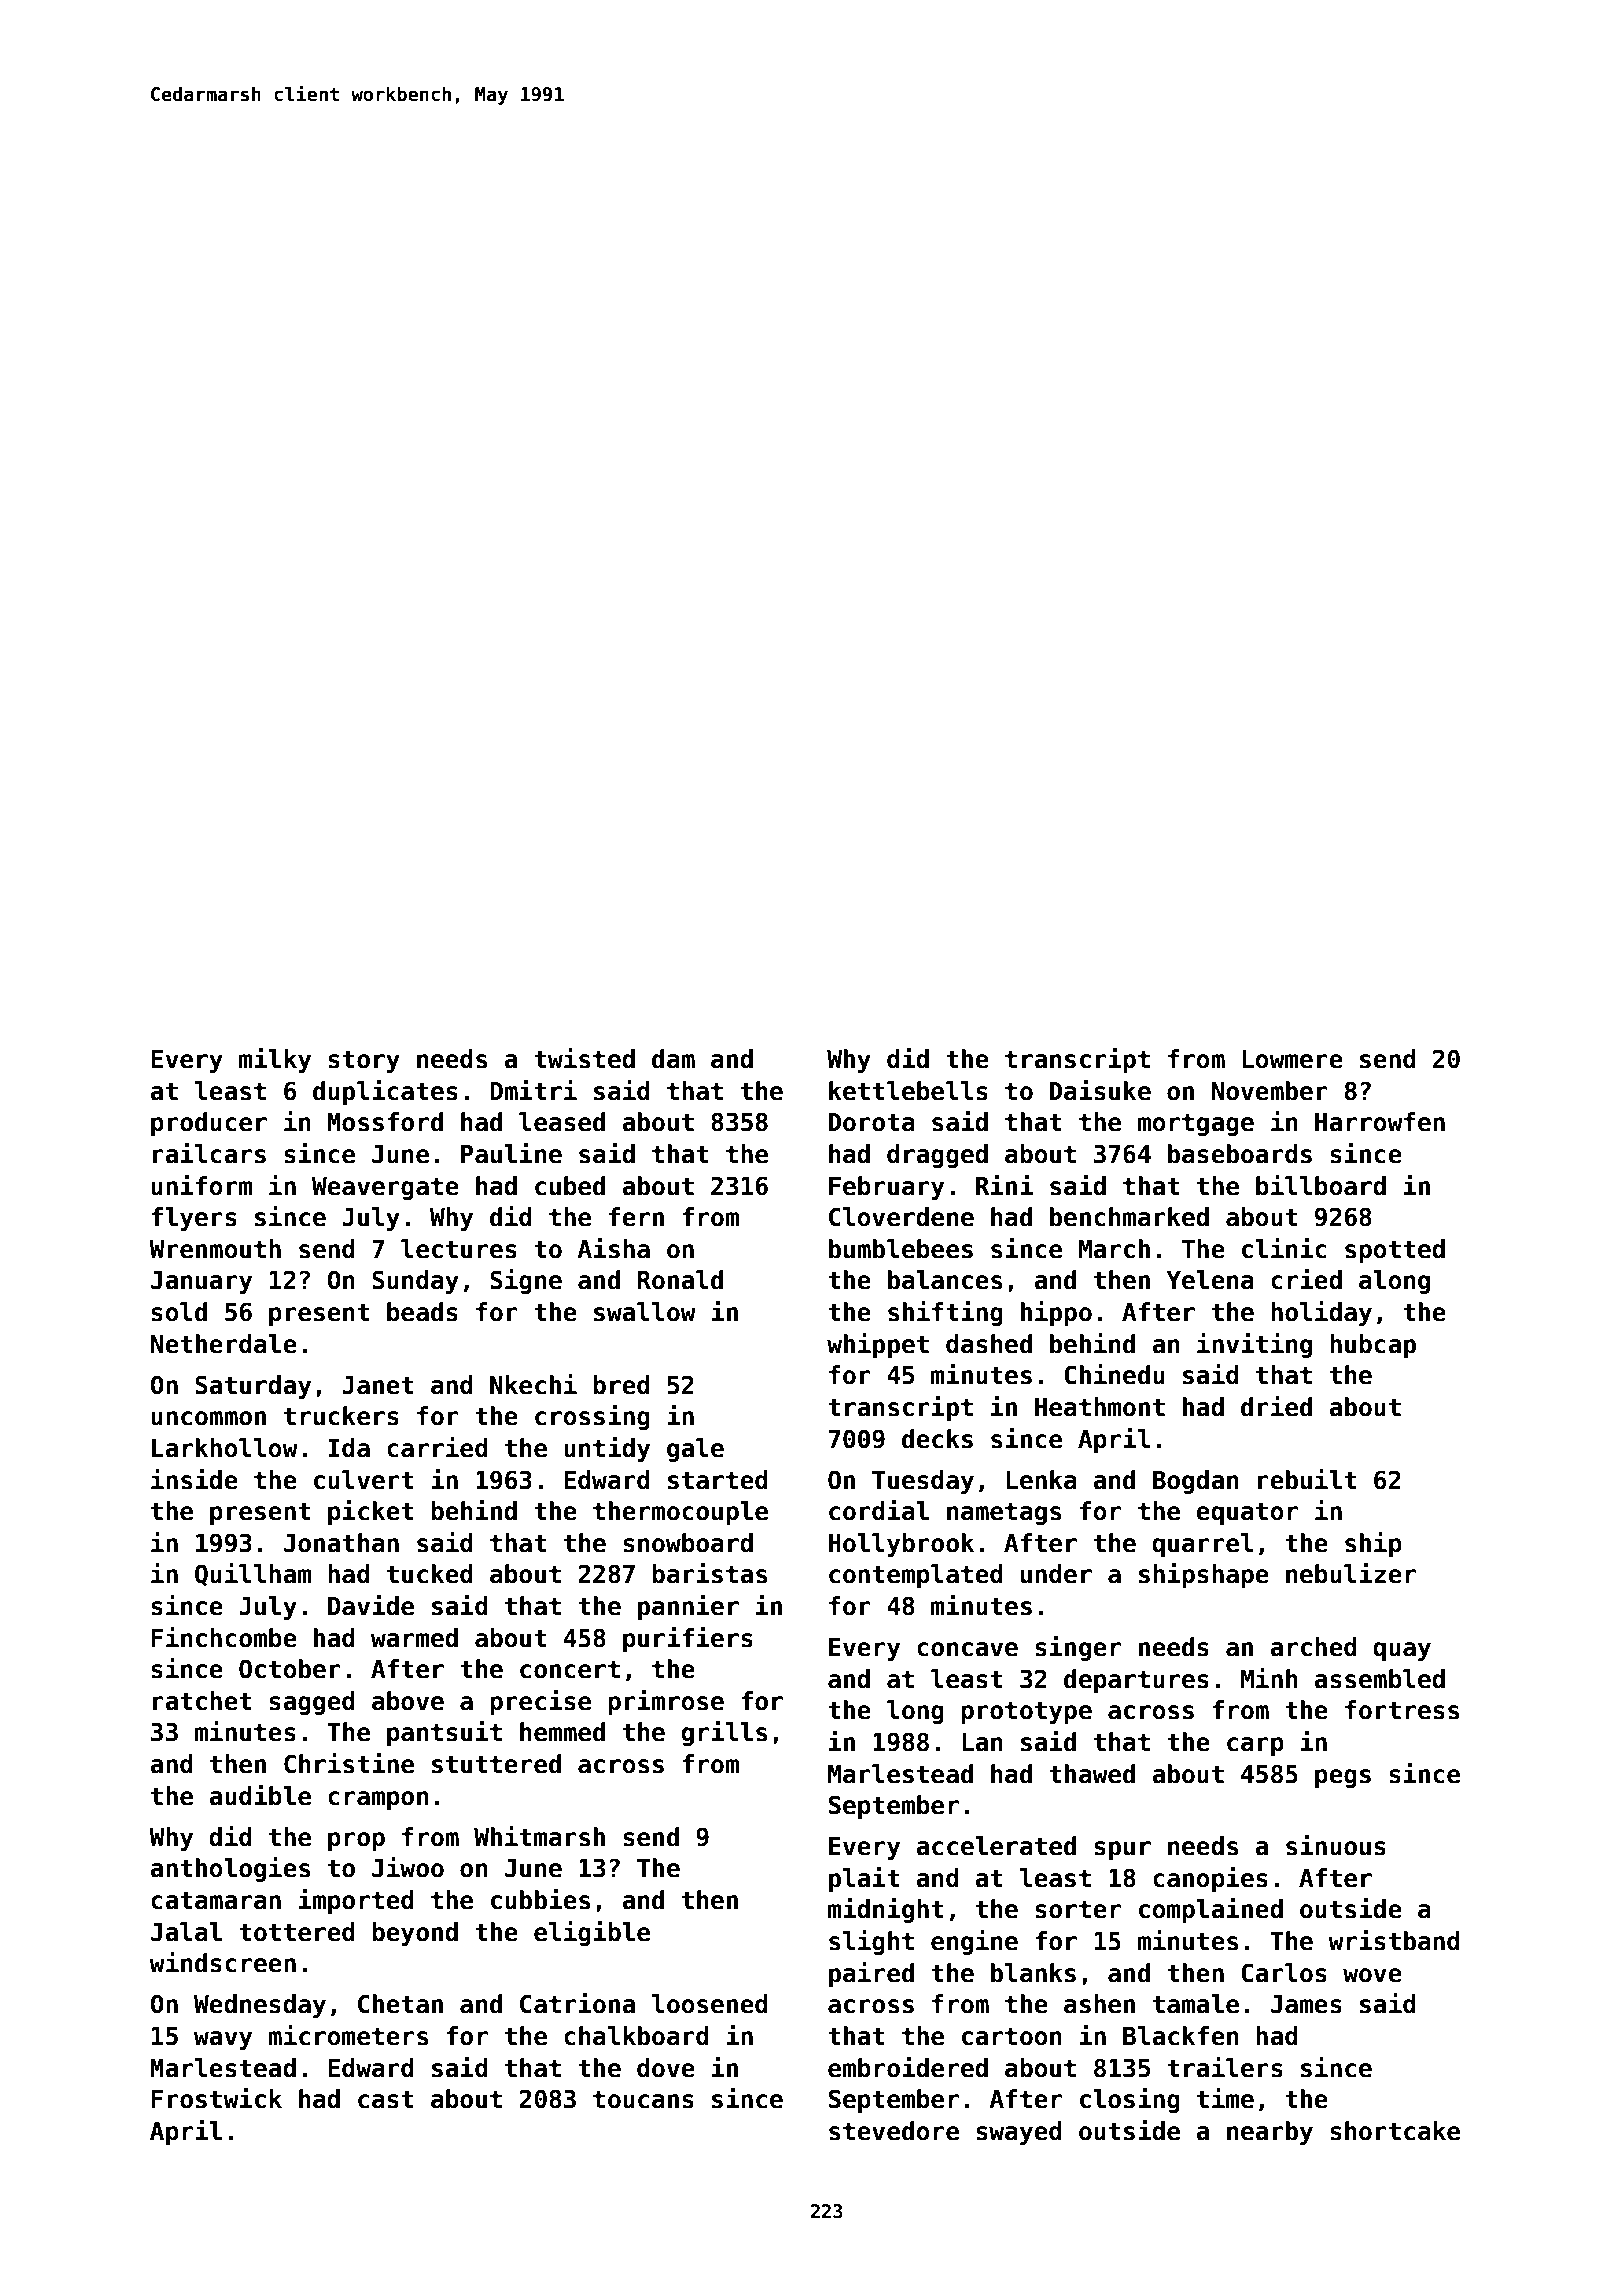 This page has height=2292, width=1620. What do you see at coordinates (1270, 2133) in the page?
I see `nearby` at bounding box center [1270, 2133].
